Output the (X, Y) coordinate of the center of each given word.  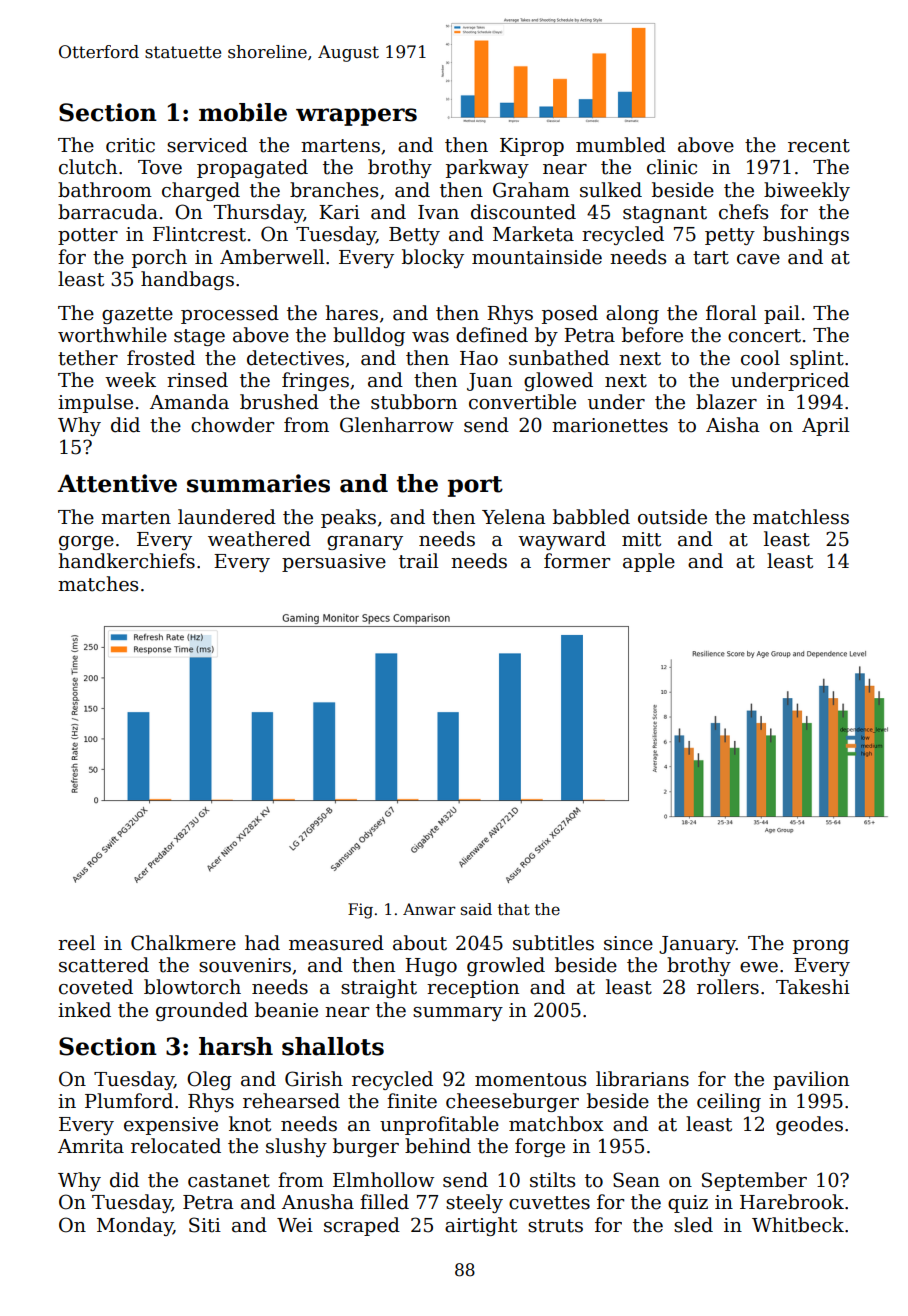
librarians (642, 1079)
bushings (806, 235)
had (262, 943)
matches (98, 584)
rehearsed (291, 1101)
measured (336, 943)
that (514, 909)
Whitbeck (798, 1225)
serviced (207, 145)
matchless (801, 517)
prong (821, 947)
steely (474, 1203)
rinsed (197, 380)
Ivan (438, 212)
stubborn (414, 402)
